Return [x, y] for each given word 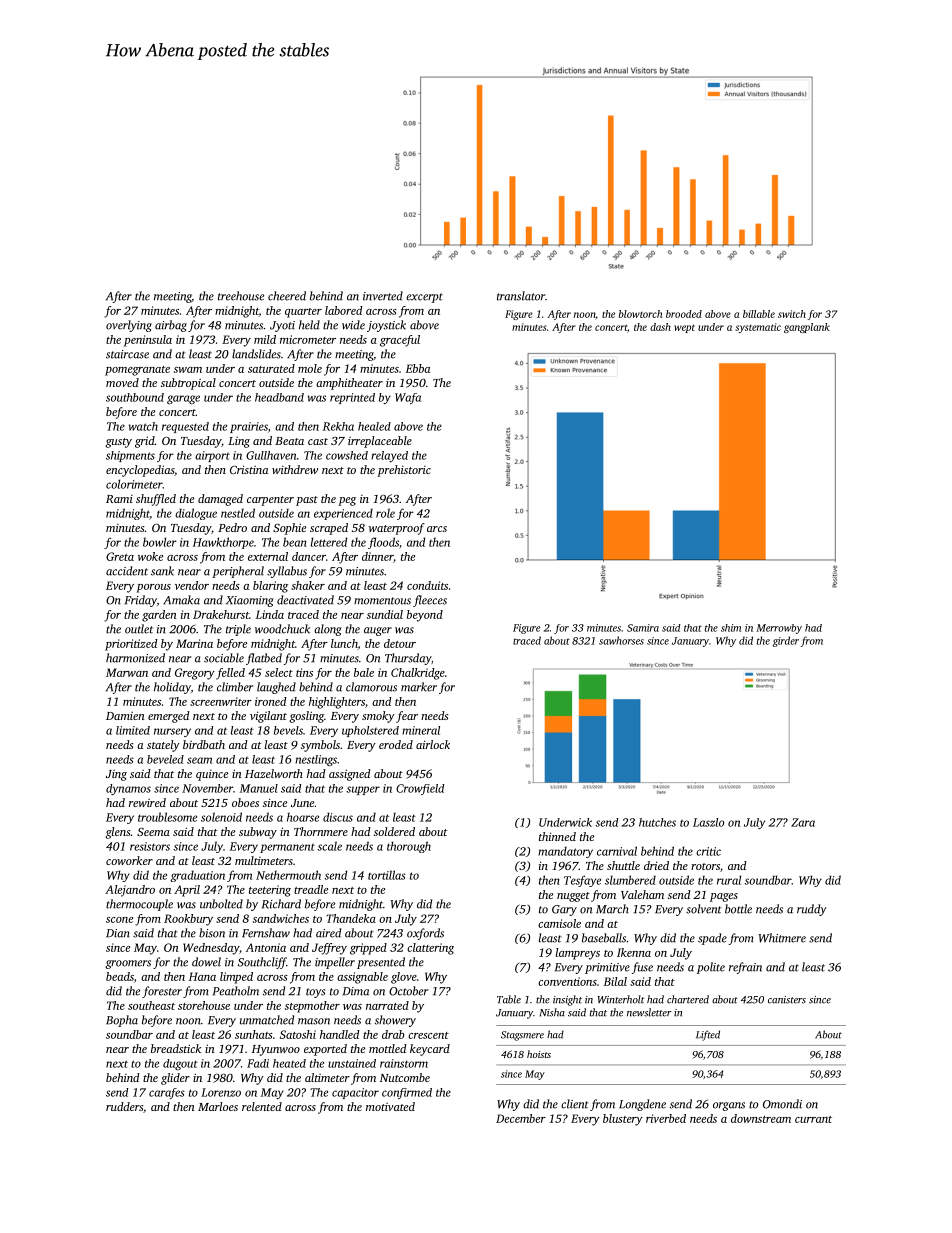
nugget [573, 897]
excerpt [424, 298]
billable [759, 314]
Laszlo [708, 822]
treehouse [241, 296]
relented [262, 1106]
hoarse [303, 817]
